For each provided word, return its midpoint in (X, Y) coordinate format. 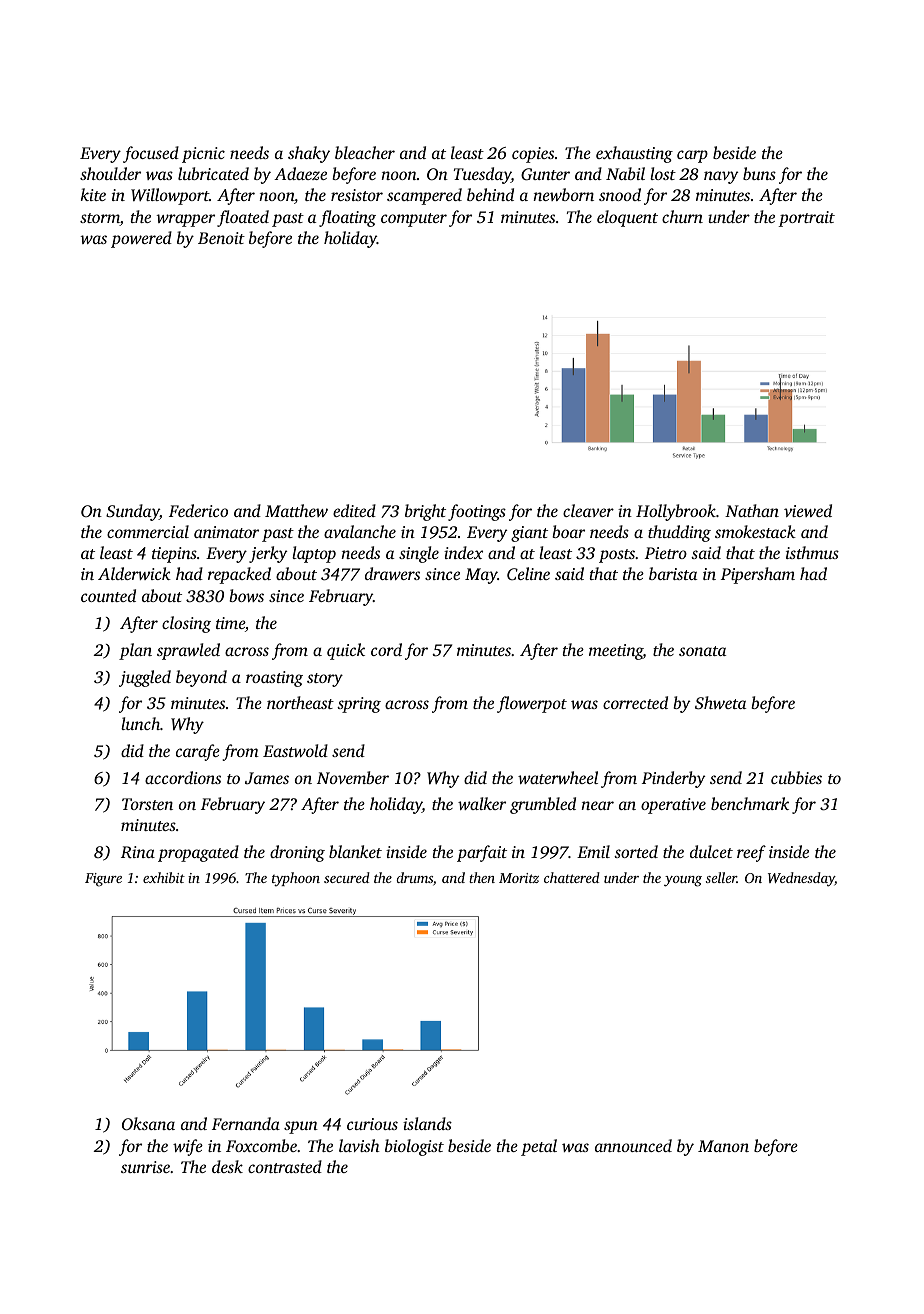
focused (151, 154)
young (683, 881)
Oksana (148, 1124)
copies (533, 155)
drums (414, 877)
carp (692, 156)
